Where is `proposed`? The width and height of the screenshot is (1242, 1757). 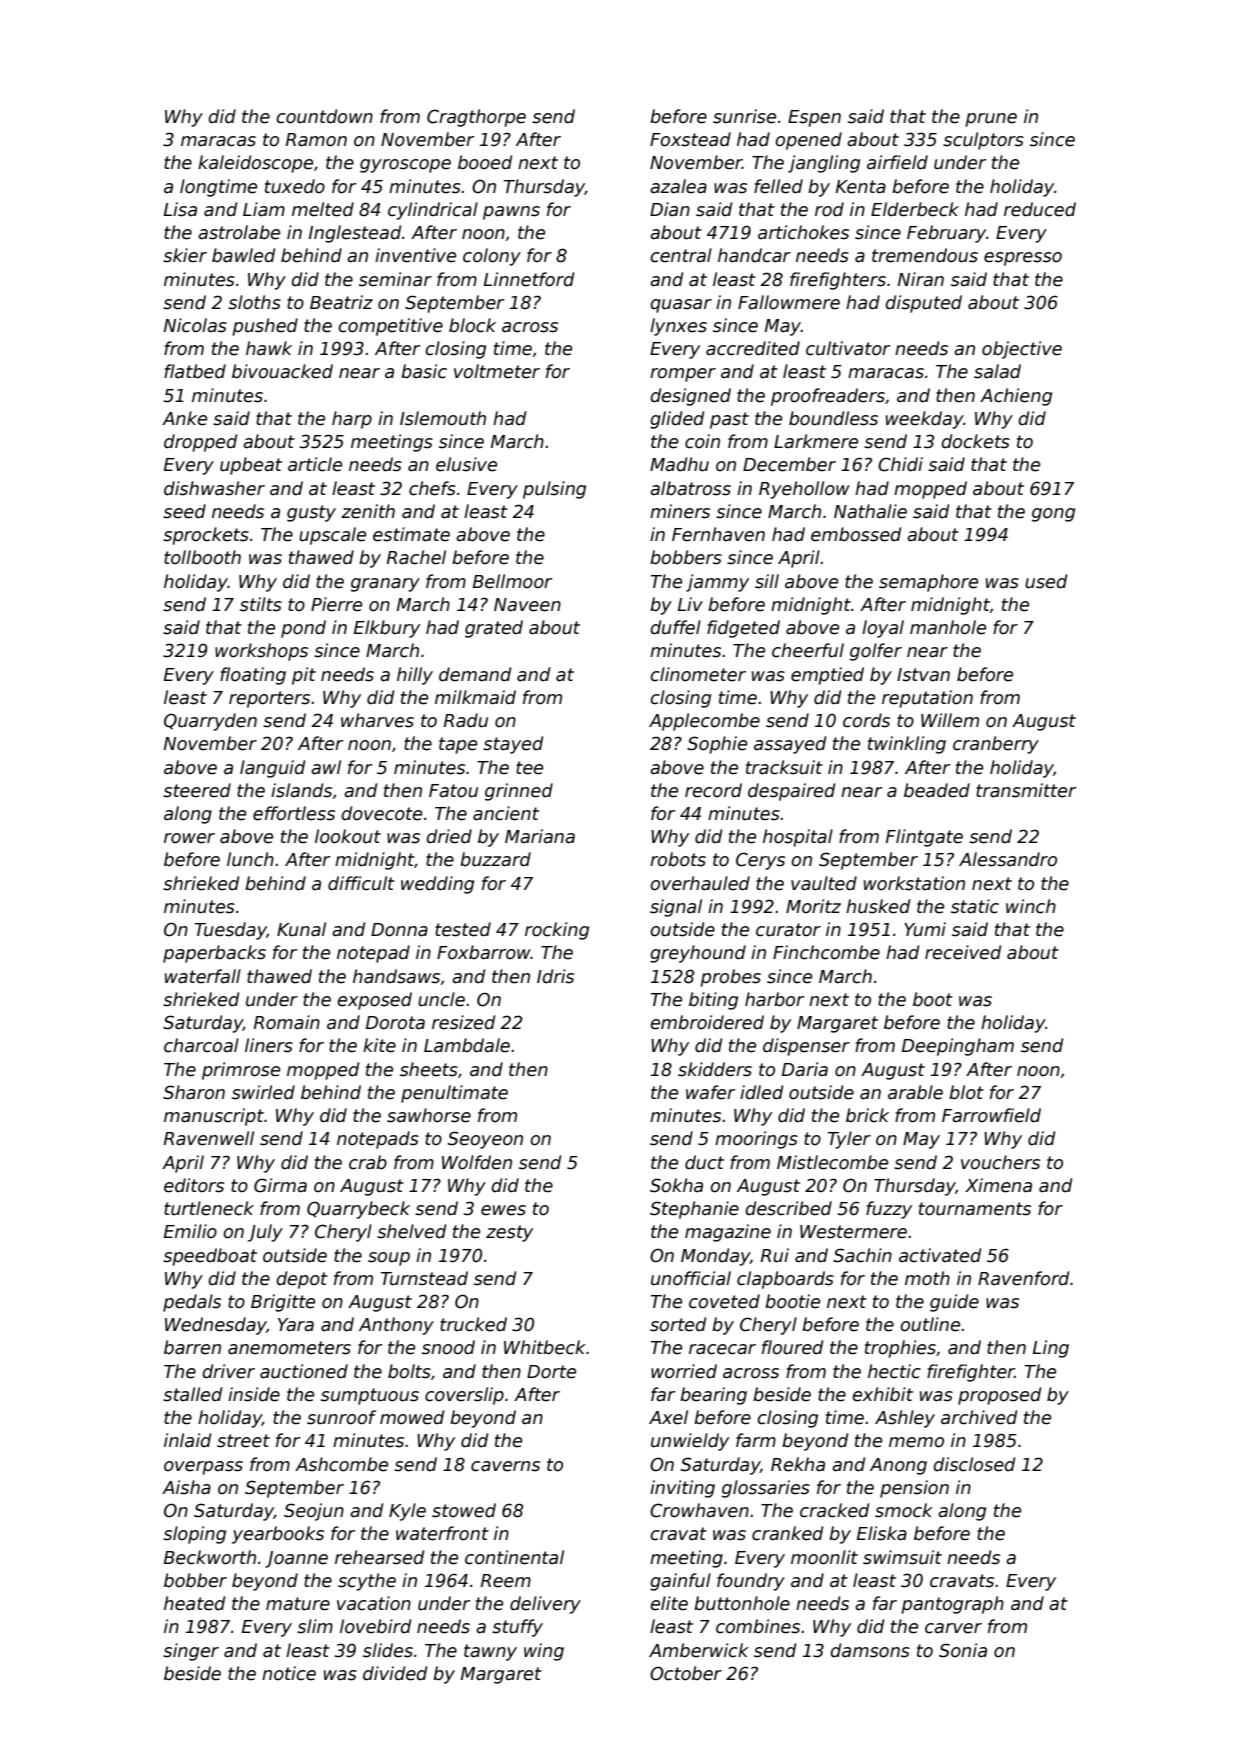 proposed is located at coordinates (999, 1396).
